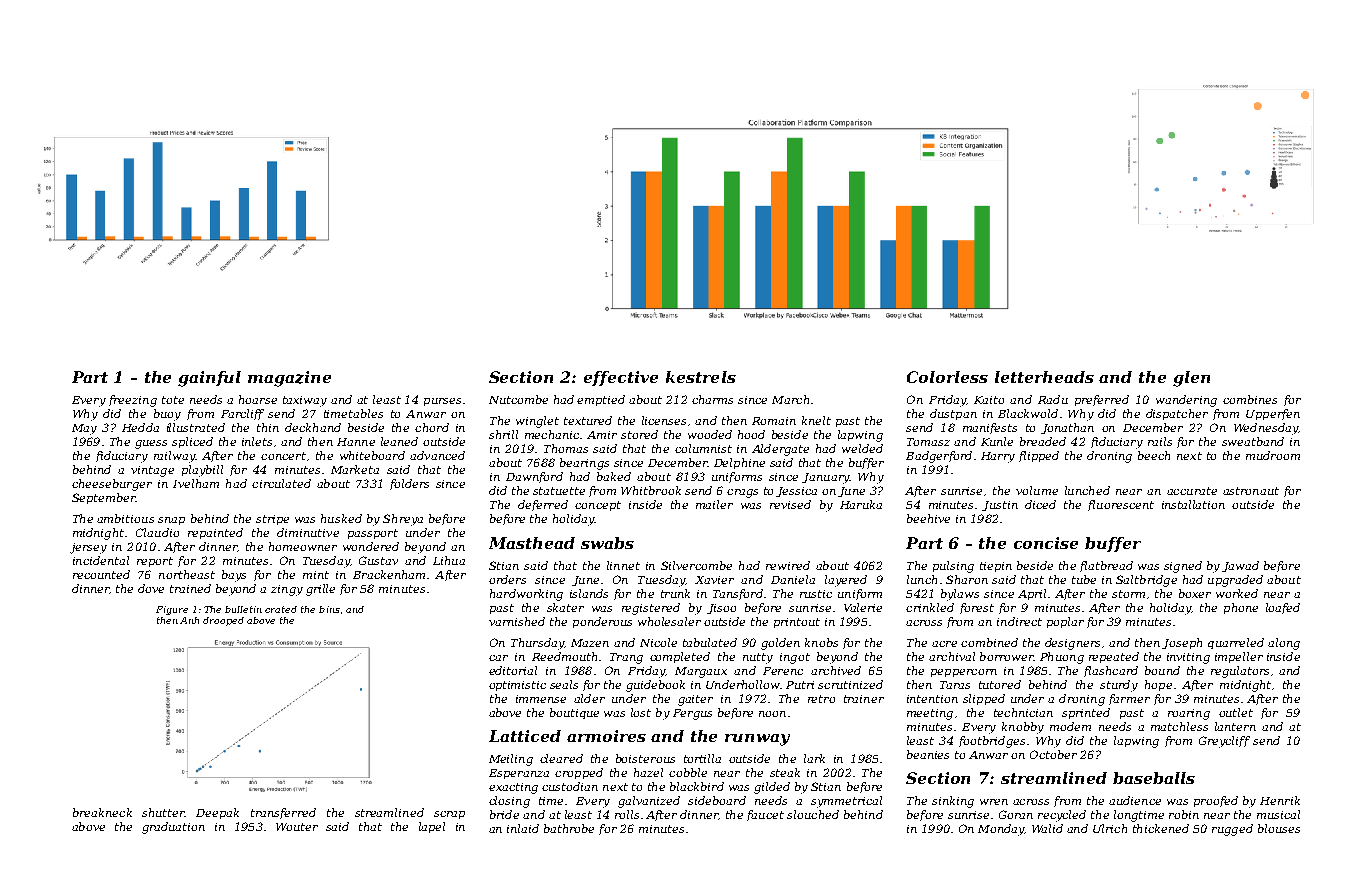  What do you see at coordinates (532, 543) in the document?
I see `Masthead` at bounding box center [532, 543].
